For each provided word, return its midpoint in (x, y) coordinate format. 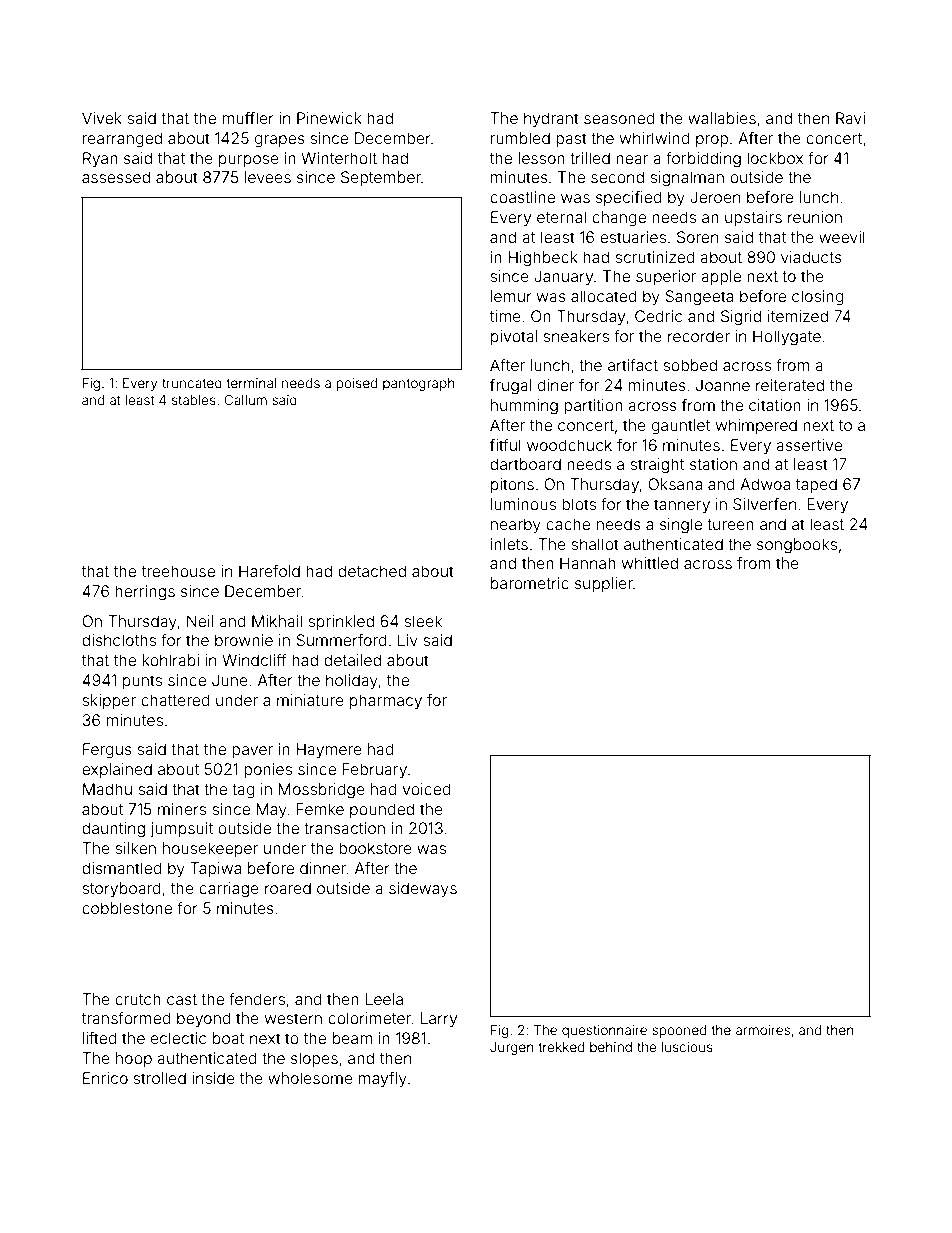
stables (194, 400)
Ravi (850, 118)
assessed (116, 177)
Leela (384, 999)
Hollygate (787, 338)
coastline (522, 197)
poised (356, 384)
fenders (257, 999)
